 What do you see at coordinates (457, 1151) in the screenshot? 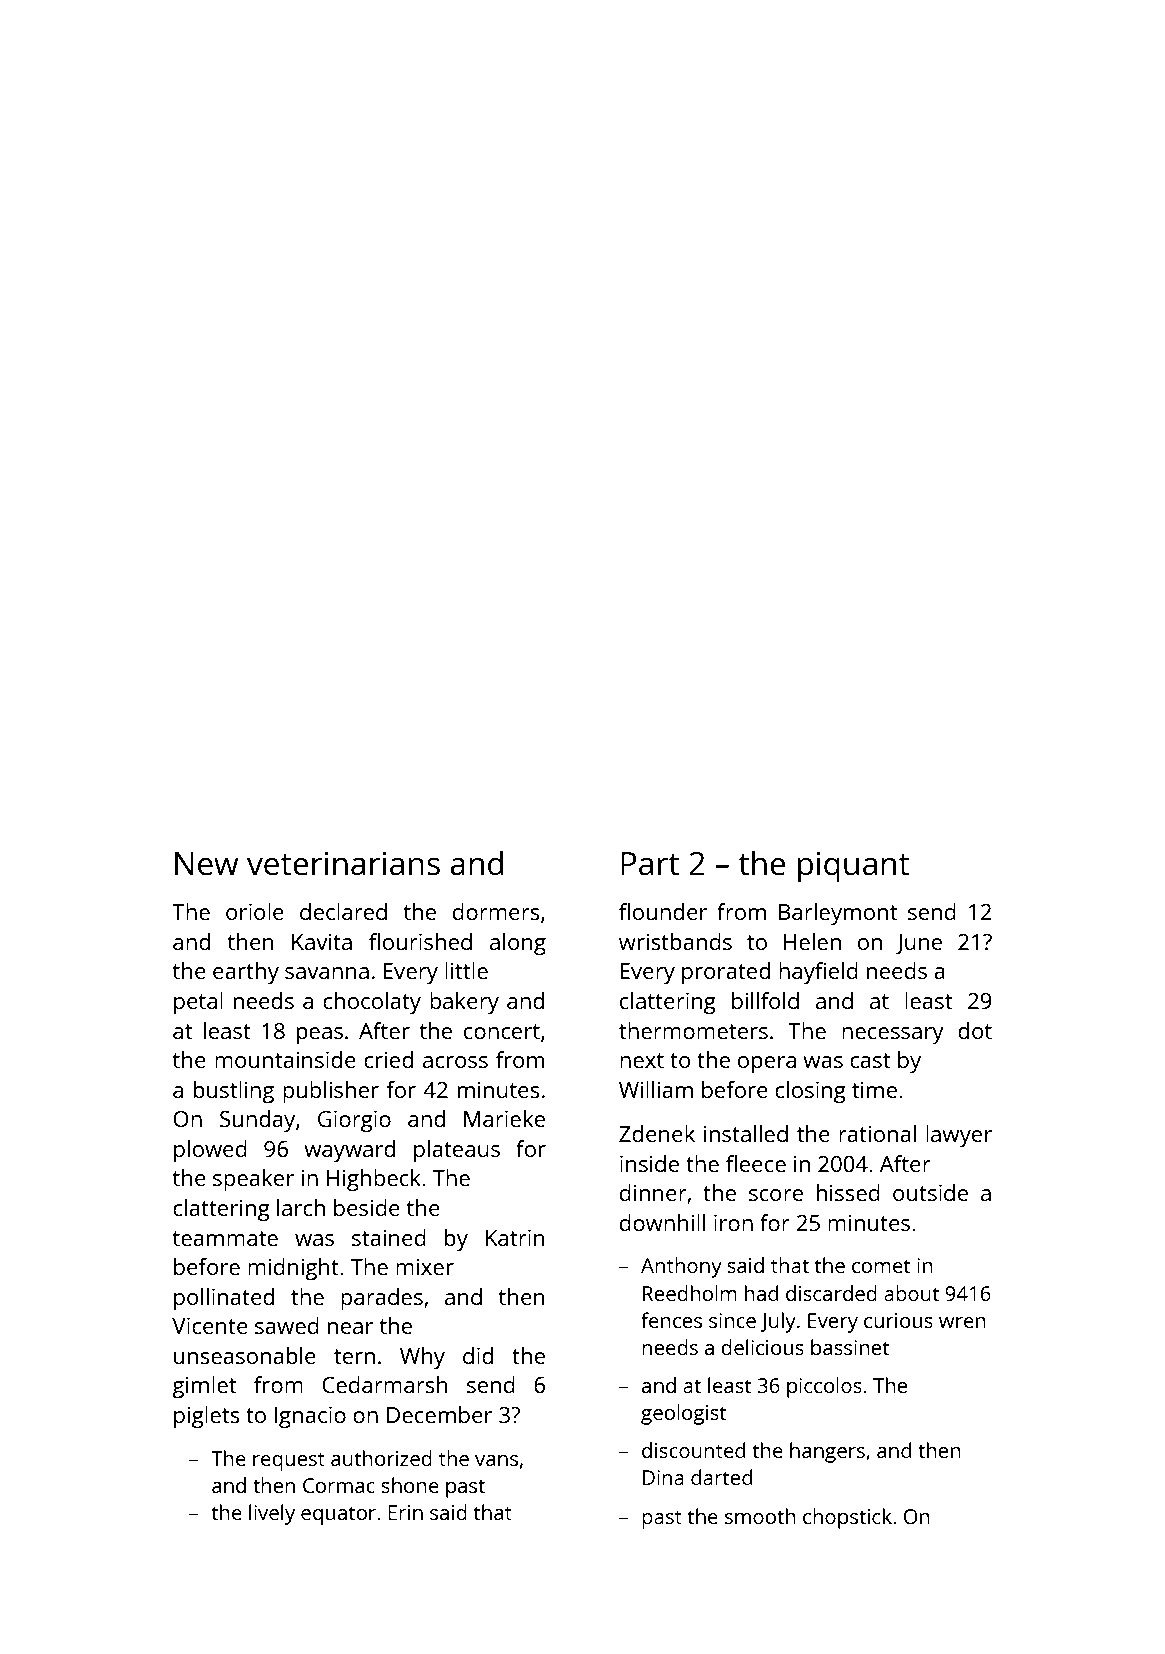
I see `plateaus` at bounding box center [457, 1151].
